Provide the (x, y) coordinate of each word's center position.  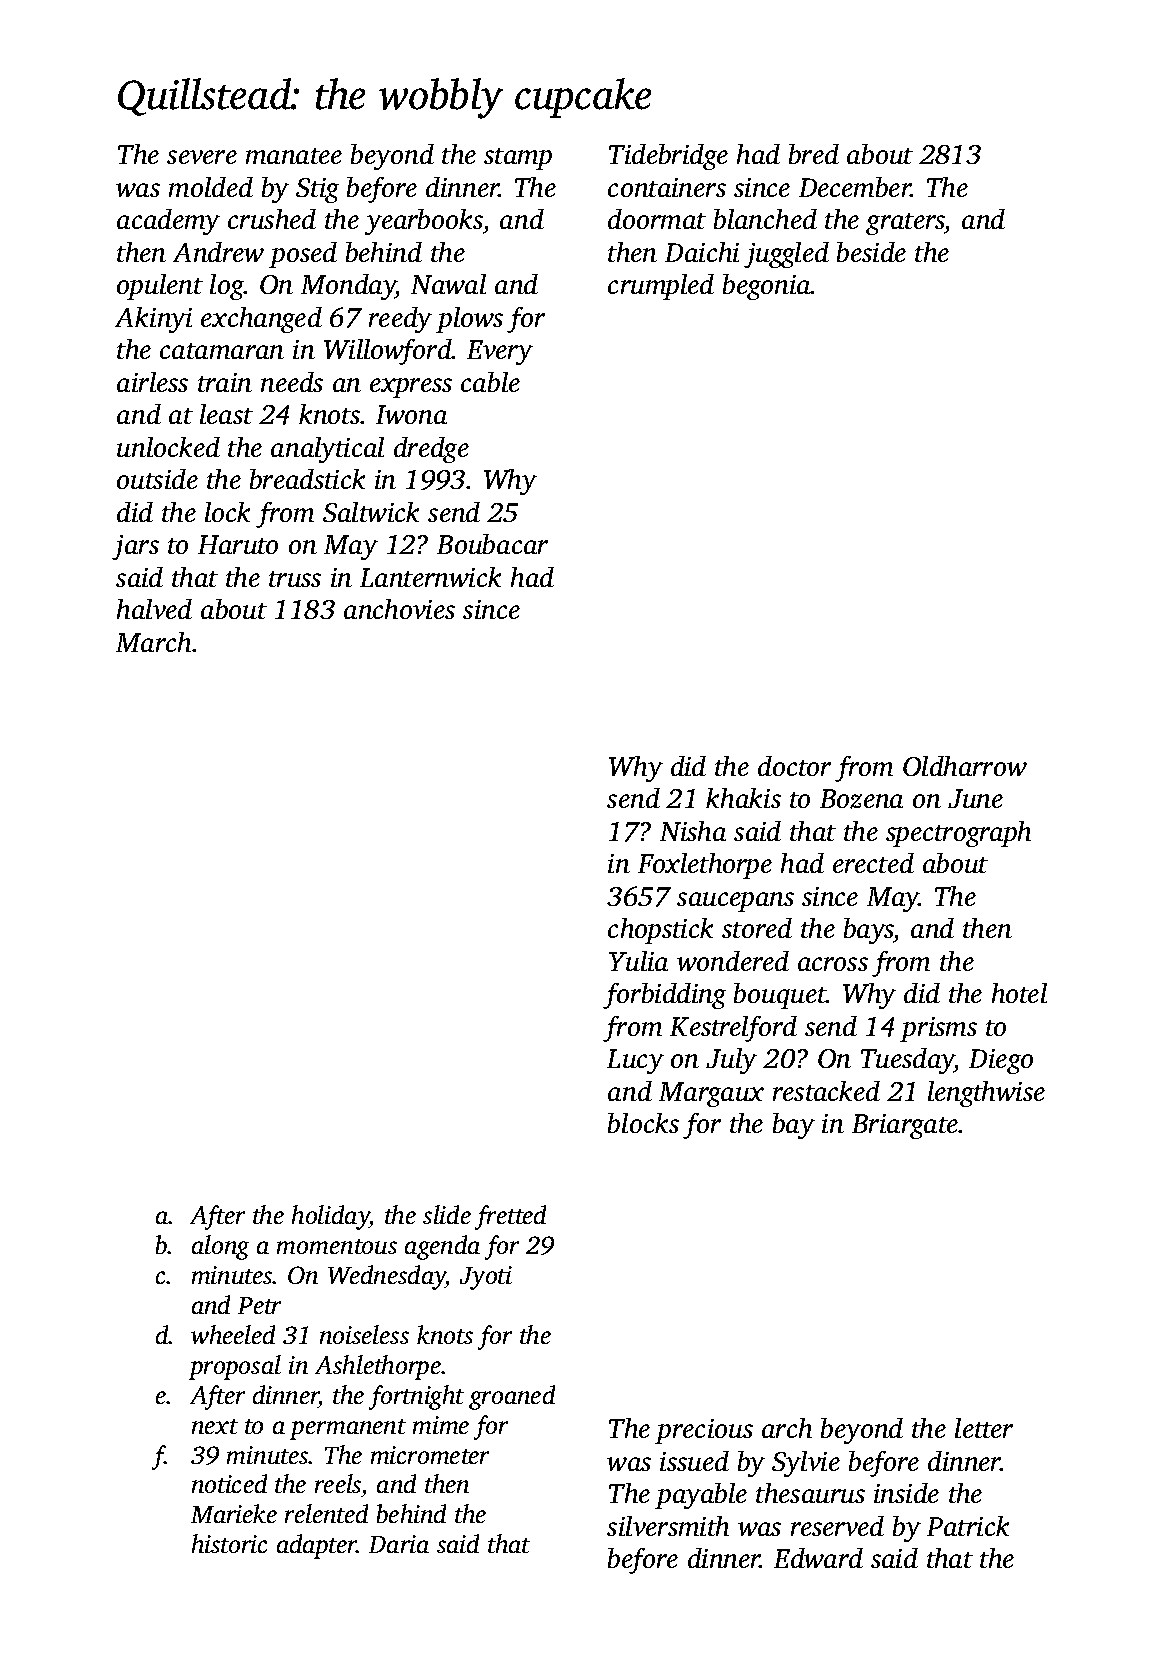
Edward (818, 1558)
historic (229, 1543)
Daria (399, 1544)
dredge (431, 450)
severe (202, 157)
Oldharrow (965, 766)
